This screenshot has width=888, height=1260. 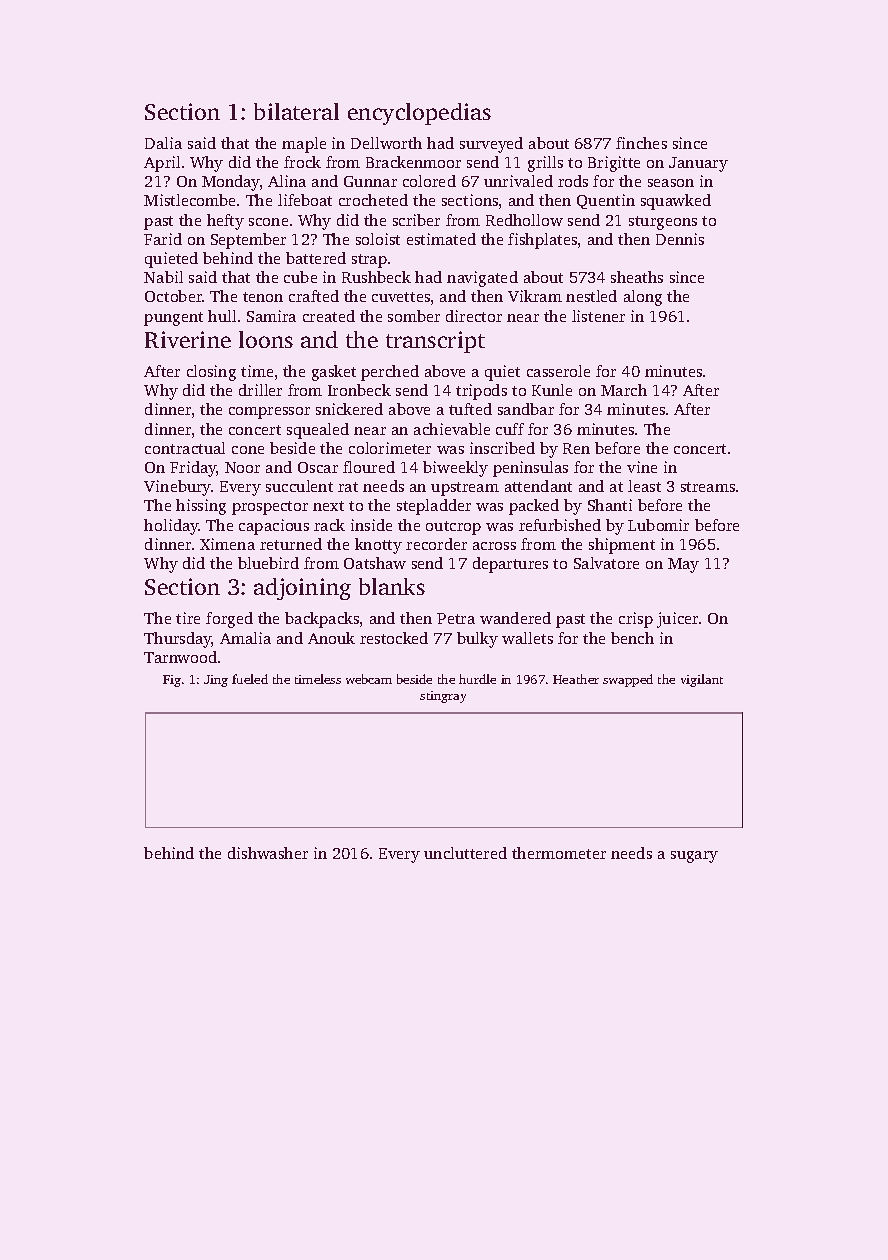 I want to click on Redhollow, so click(x=524, y=220).
